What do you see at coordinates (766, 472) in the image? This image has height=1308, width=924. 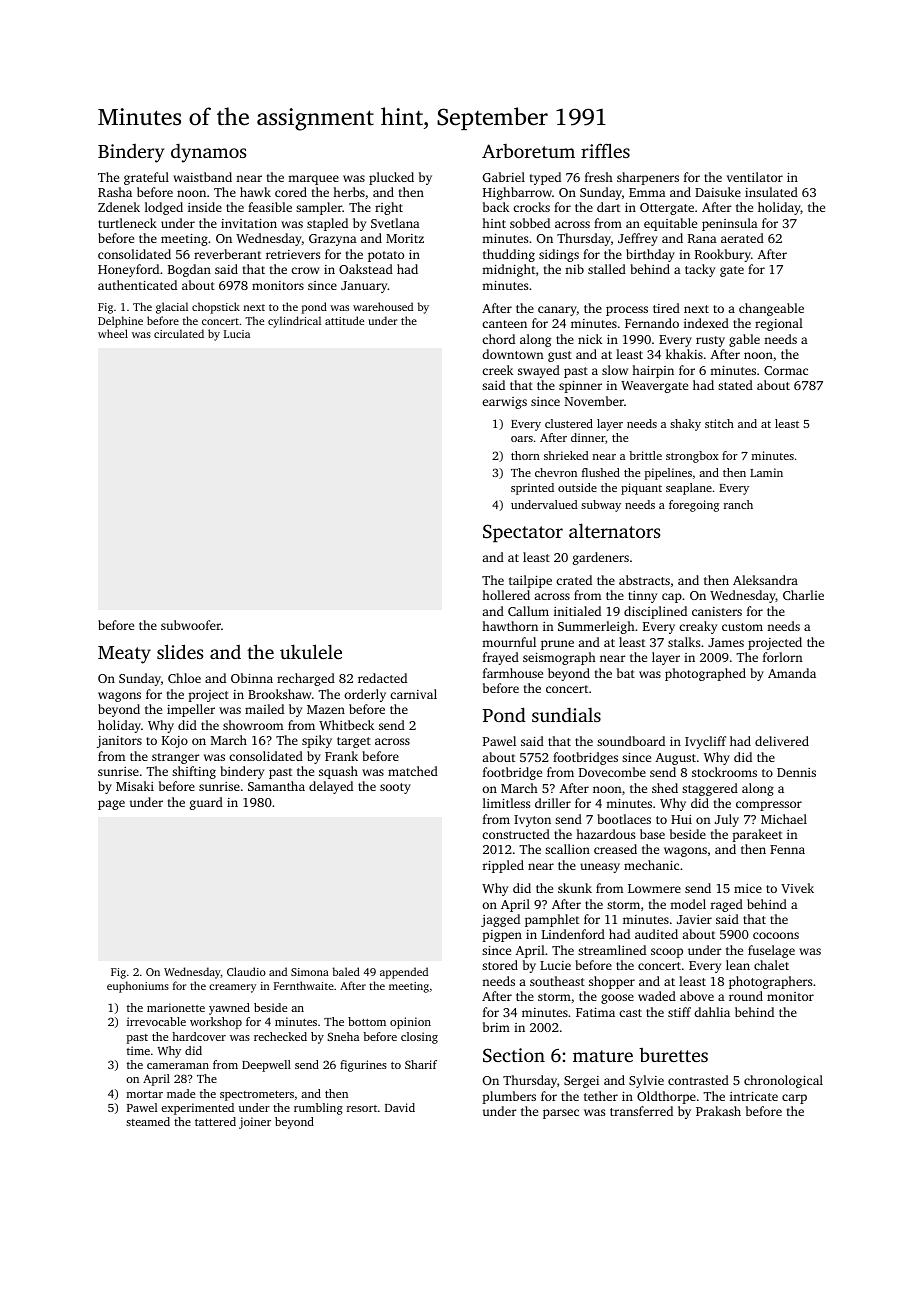 I see `Lamin` at bounding box center [766, 472].
